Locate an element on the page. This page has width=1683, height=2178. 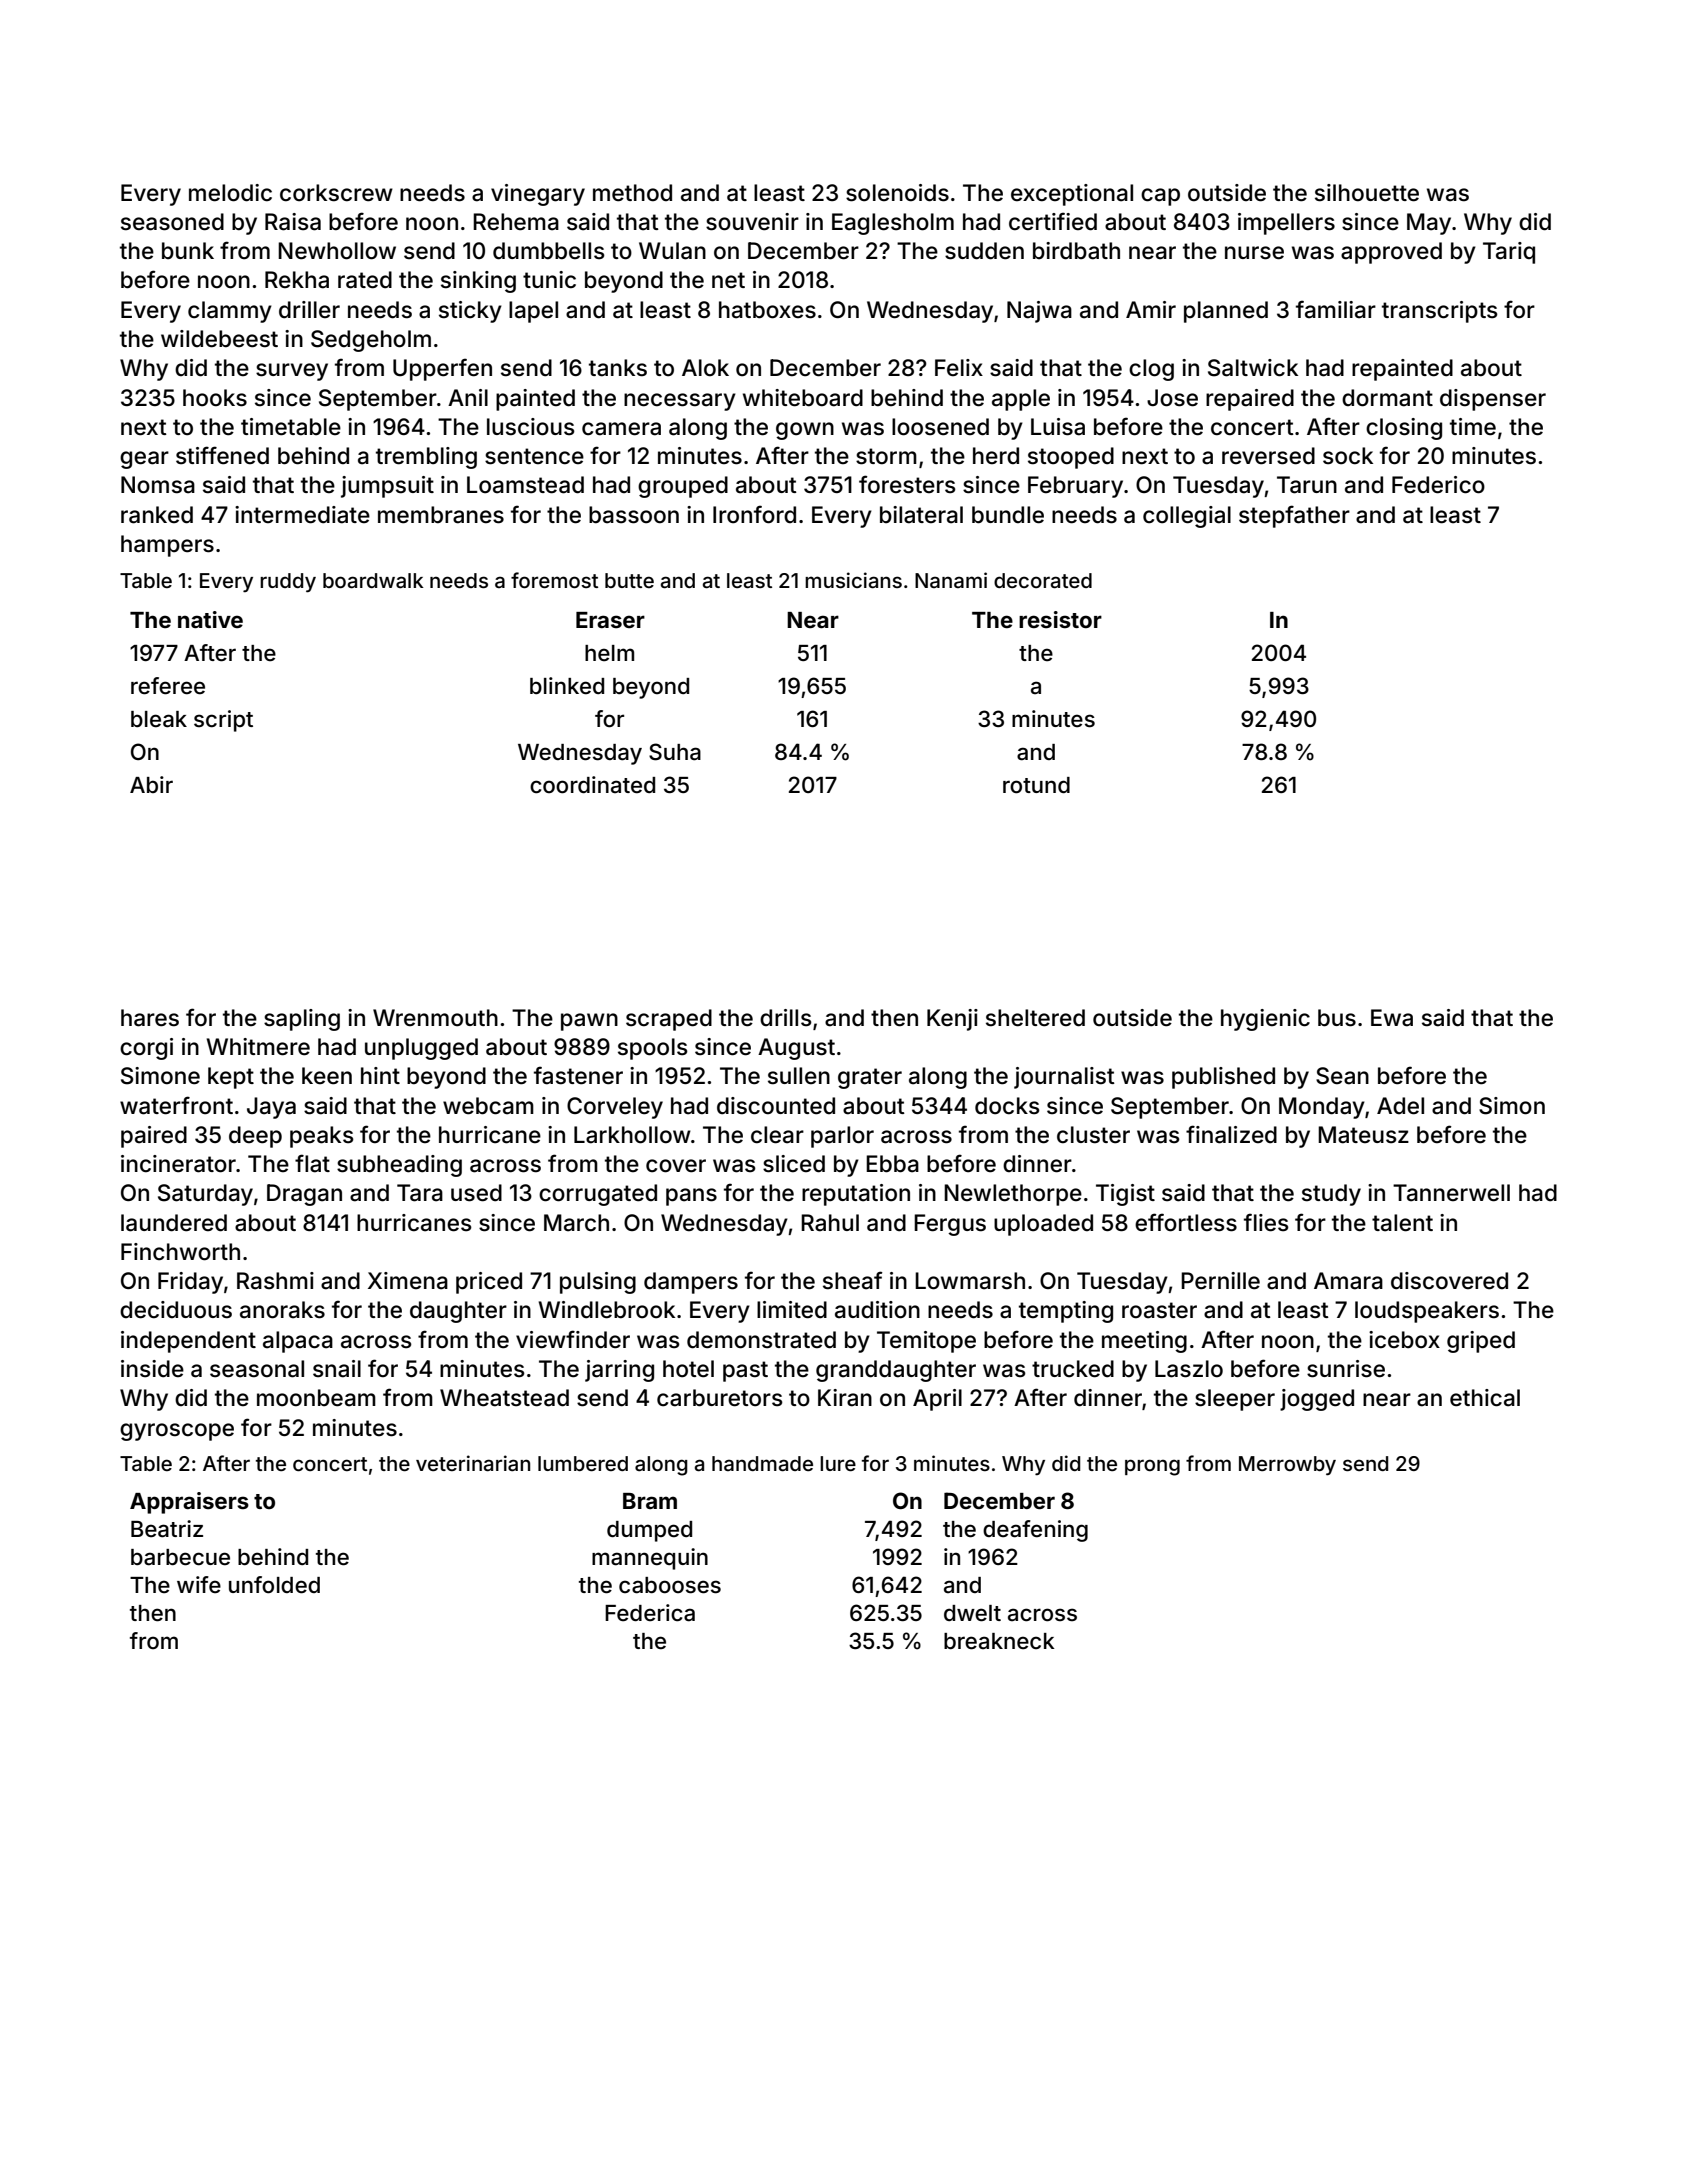
melodic is located at coordinates (230, 193).
